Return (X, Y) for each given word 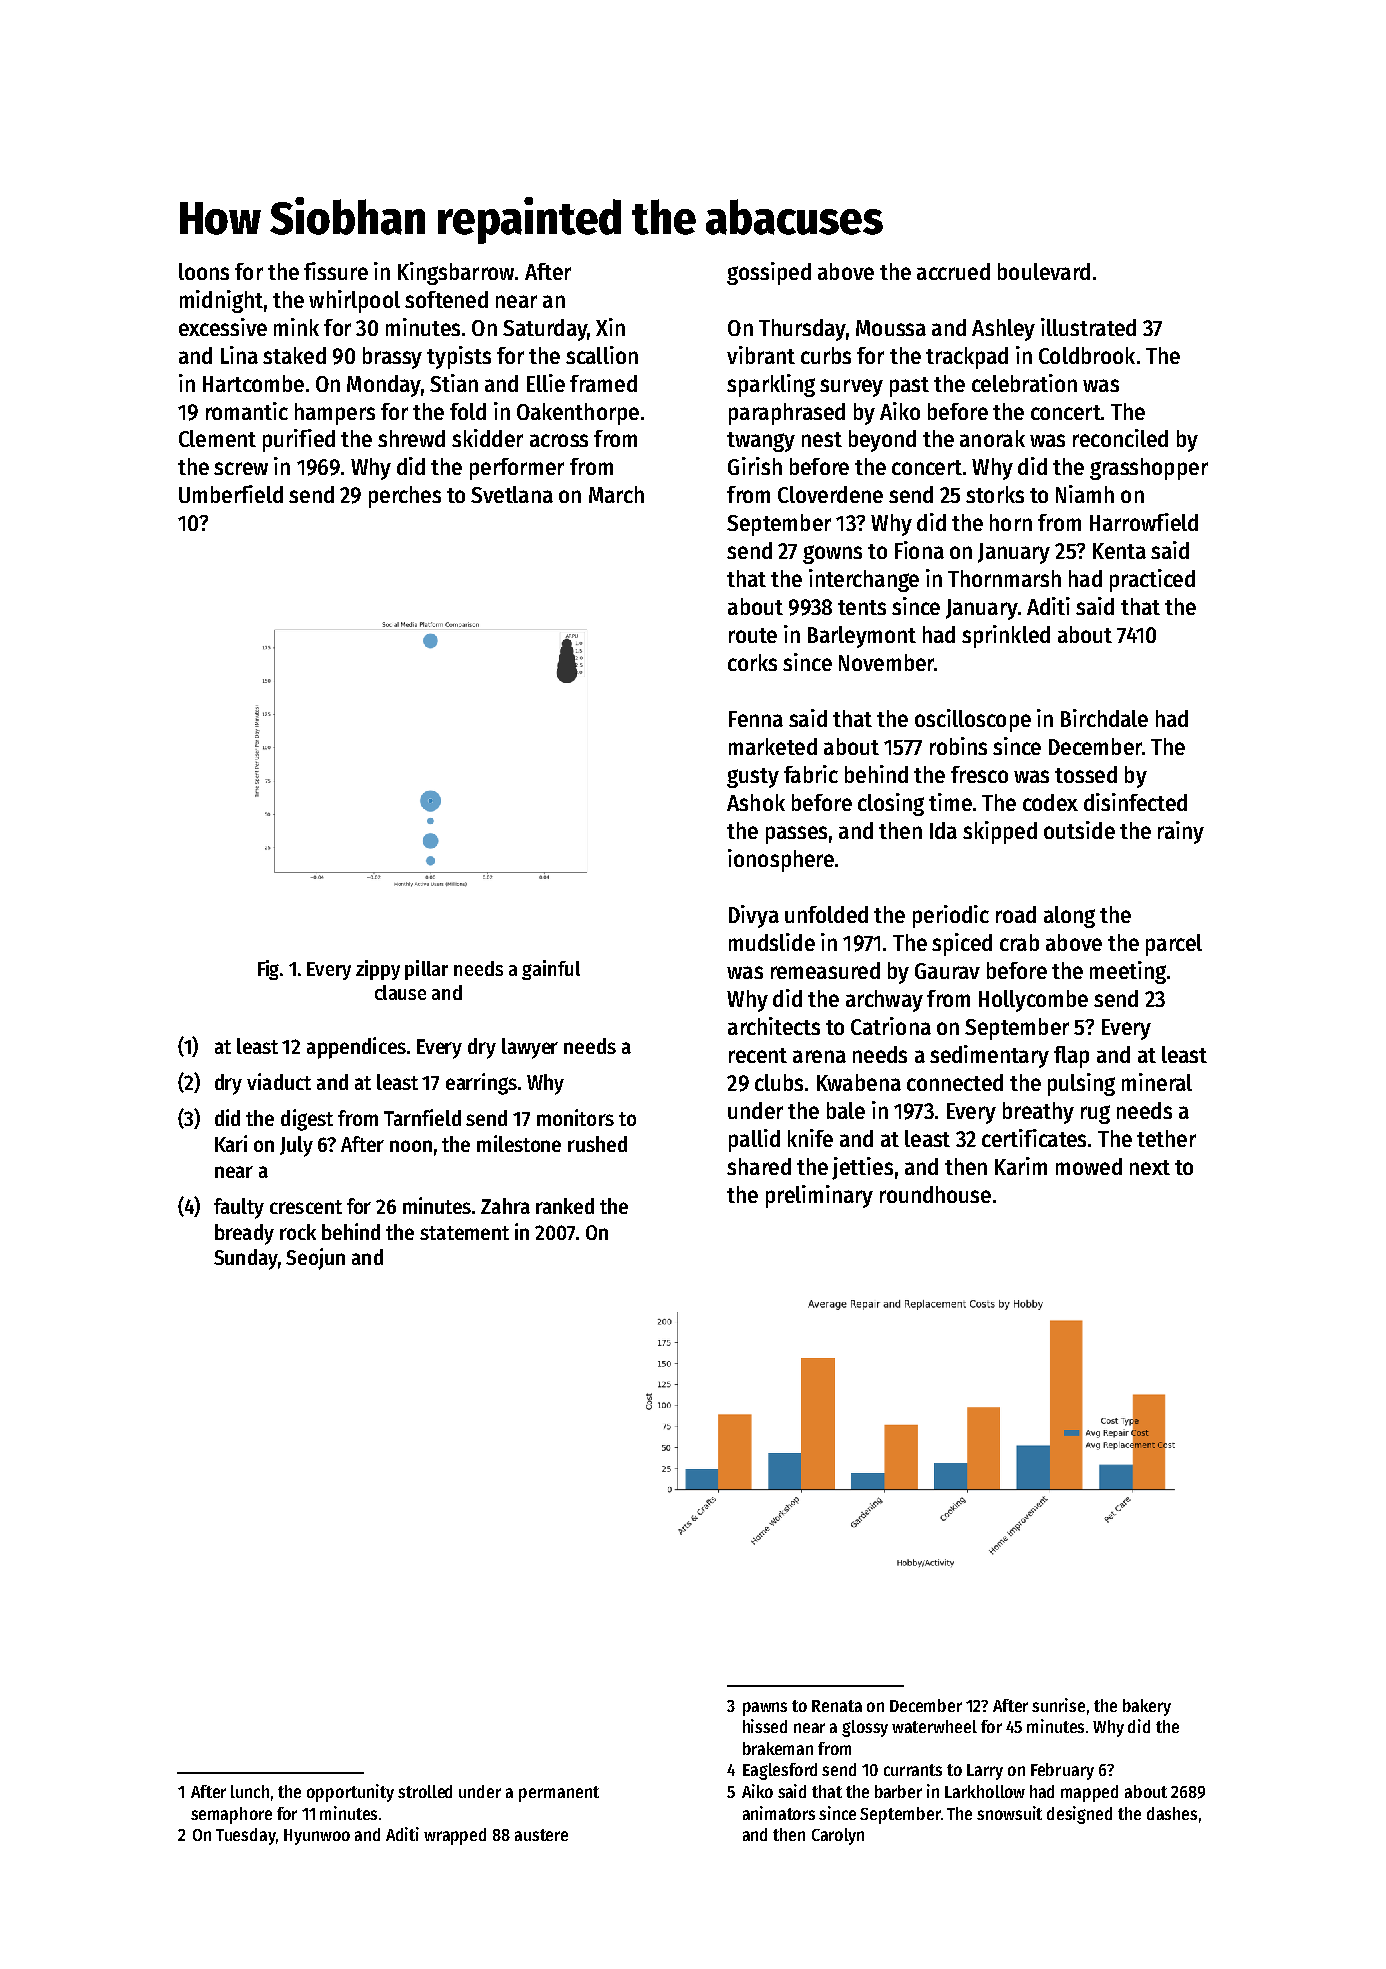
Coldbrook (1087, 355)
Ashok (756, 802)
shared (759, 1166)
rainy (1181, 832)
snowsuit (1009, 1813)
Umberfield (231, 494)
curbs (826, 355)
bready (244, 1234)
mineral (1157, 1082)
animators (779, 1813)
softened (446, 299)
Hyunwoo (317, 1837)
